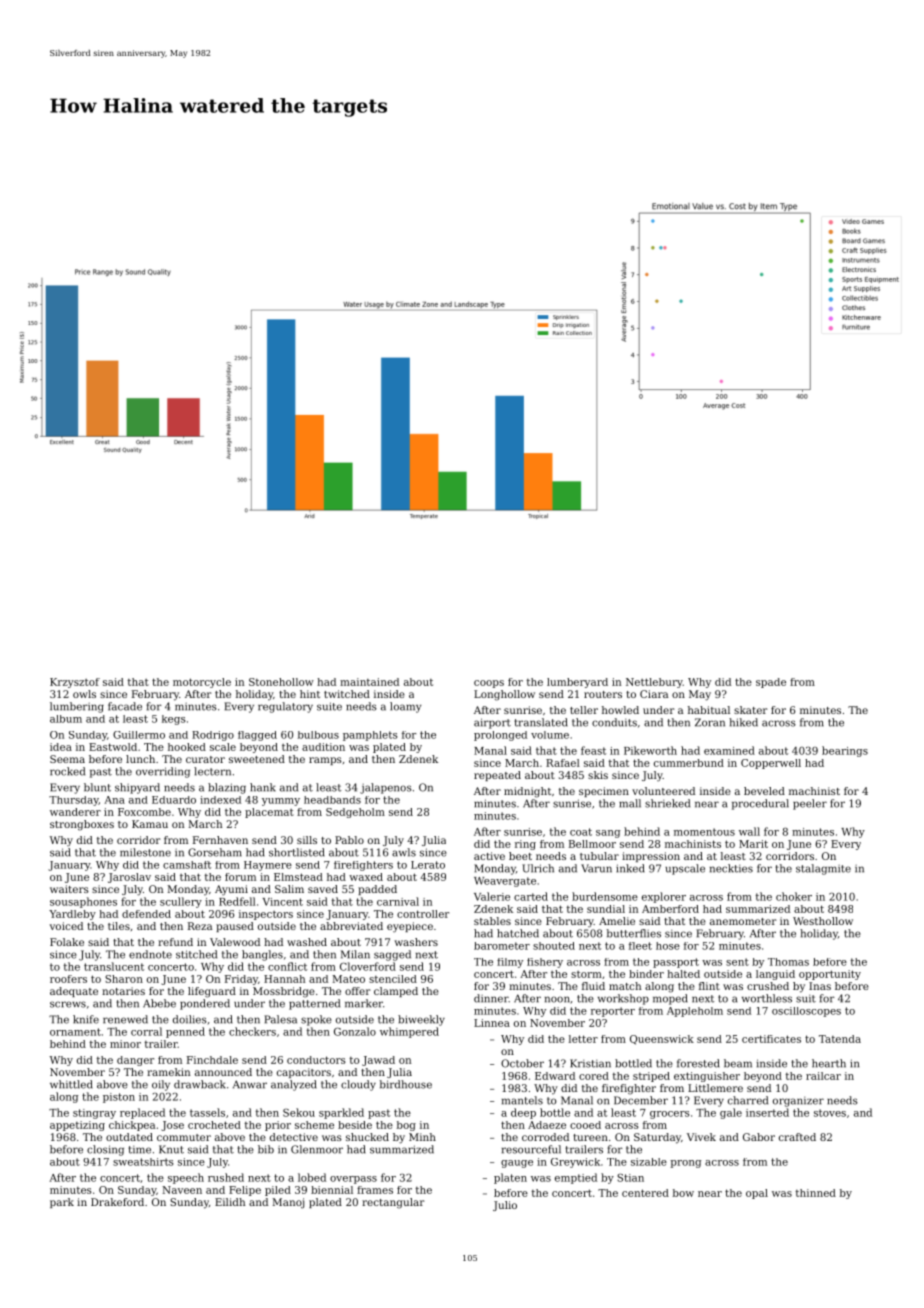 The width and height of the document is (924, 1308). I want to click on Folake, so click(67, 942).
